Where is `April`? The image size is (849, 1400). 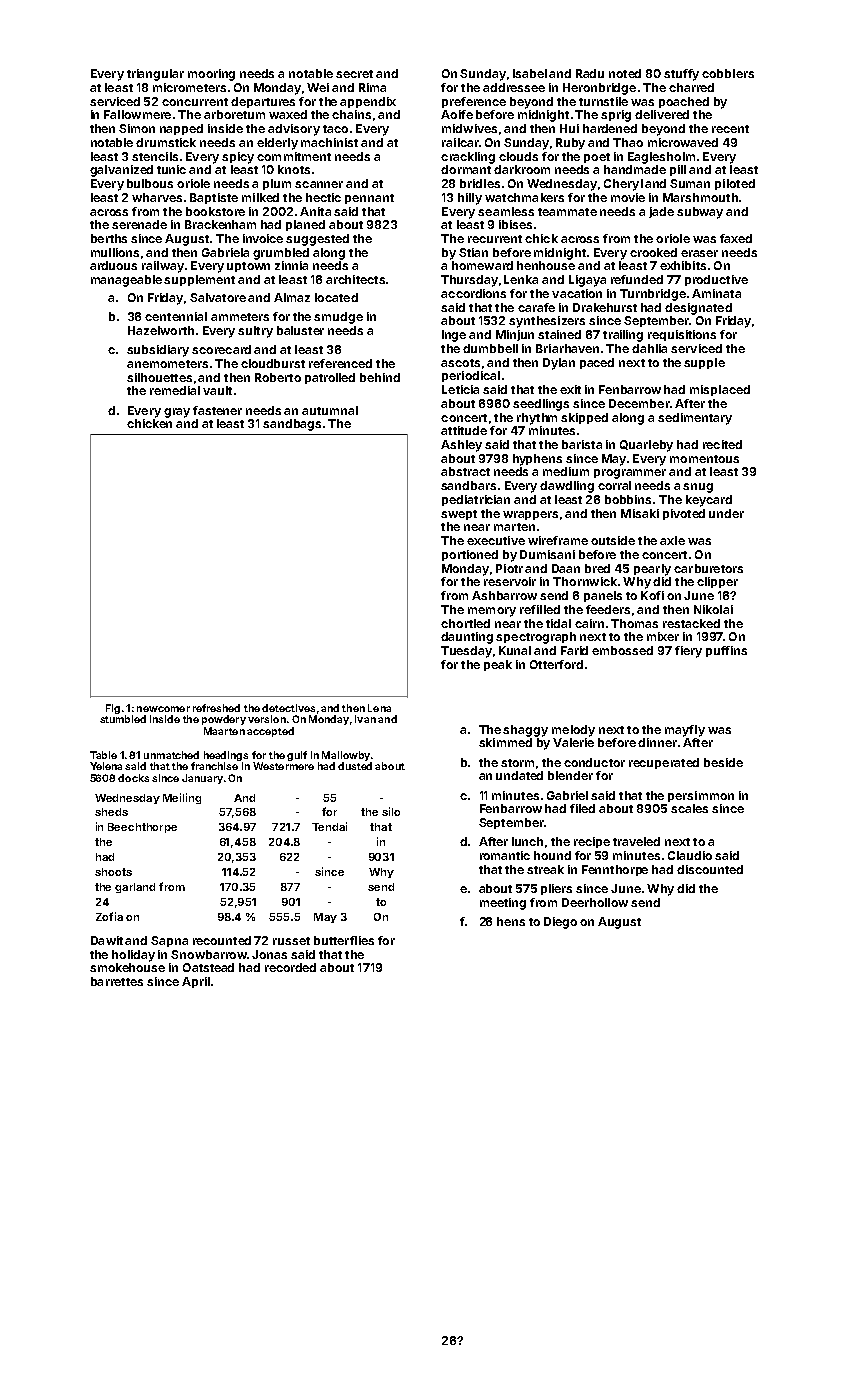 April is located at coordinates (196, 982).
